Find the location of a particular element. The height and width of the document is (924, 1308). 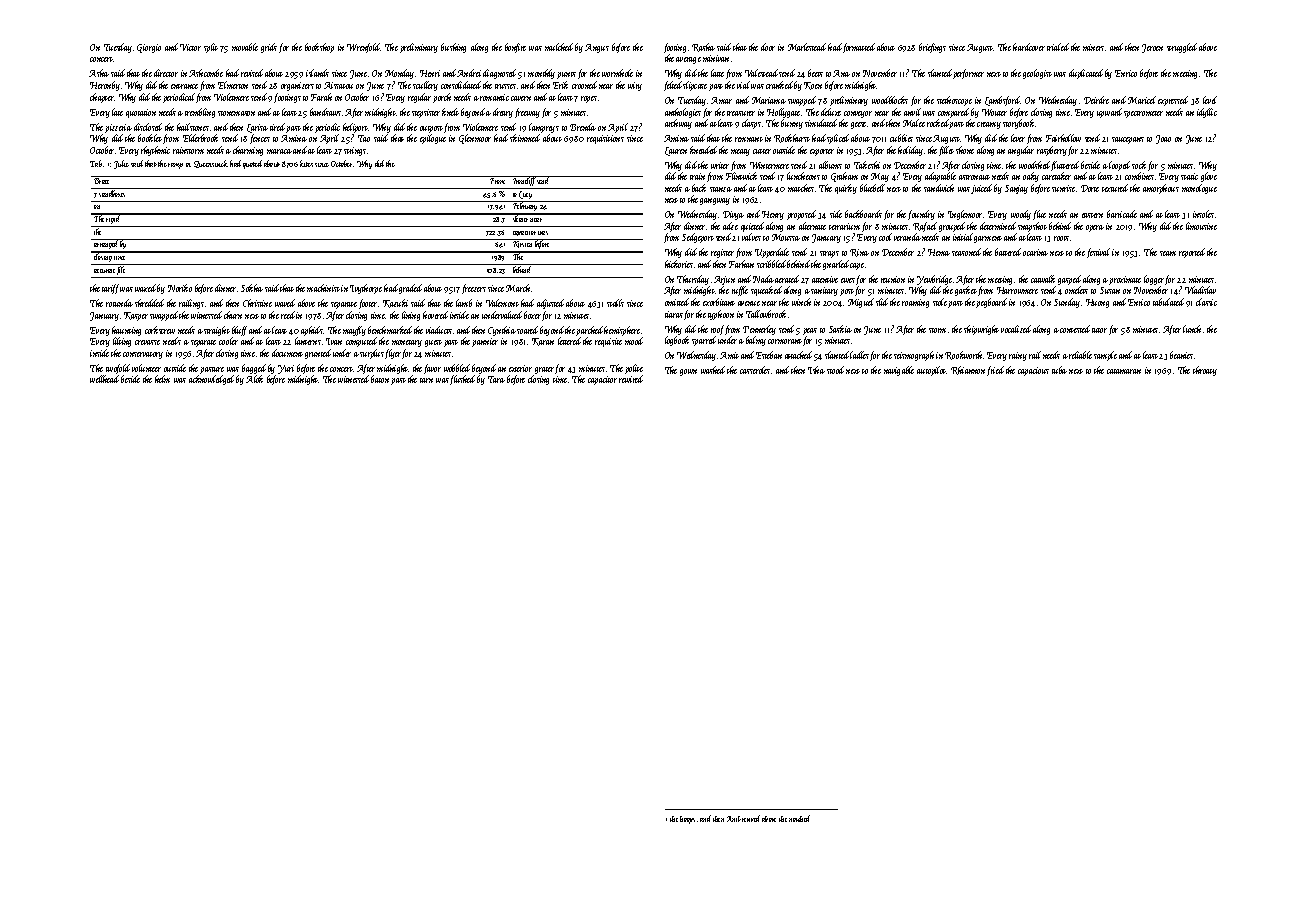

baton is located at coordinates (380, 379).
